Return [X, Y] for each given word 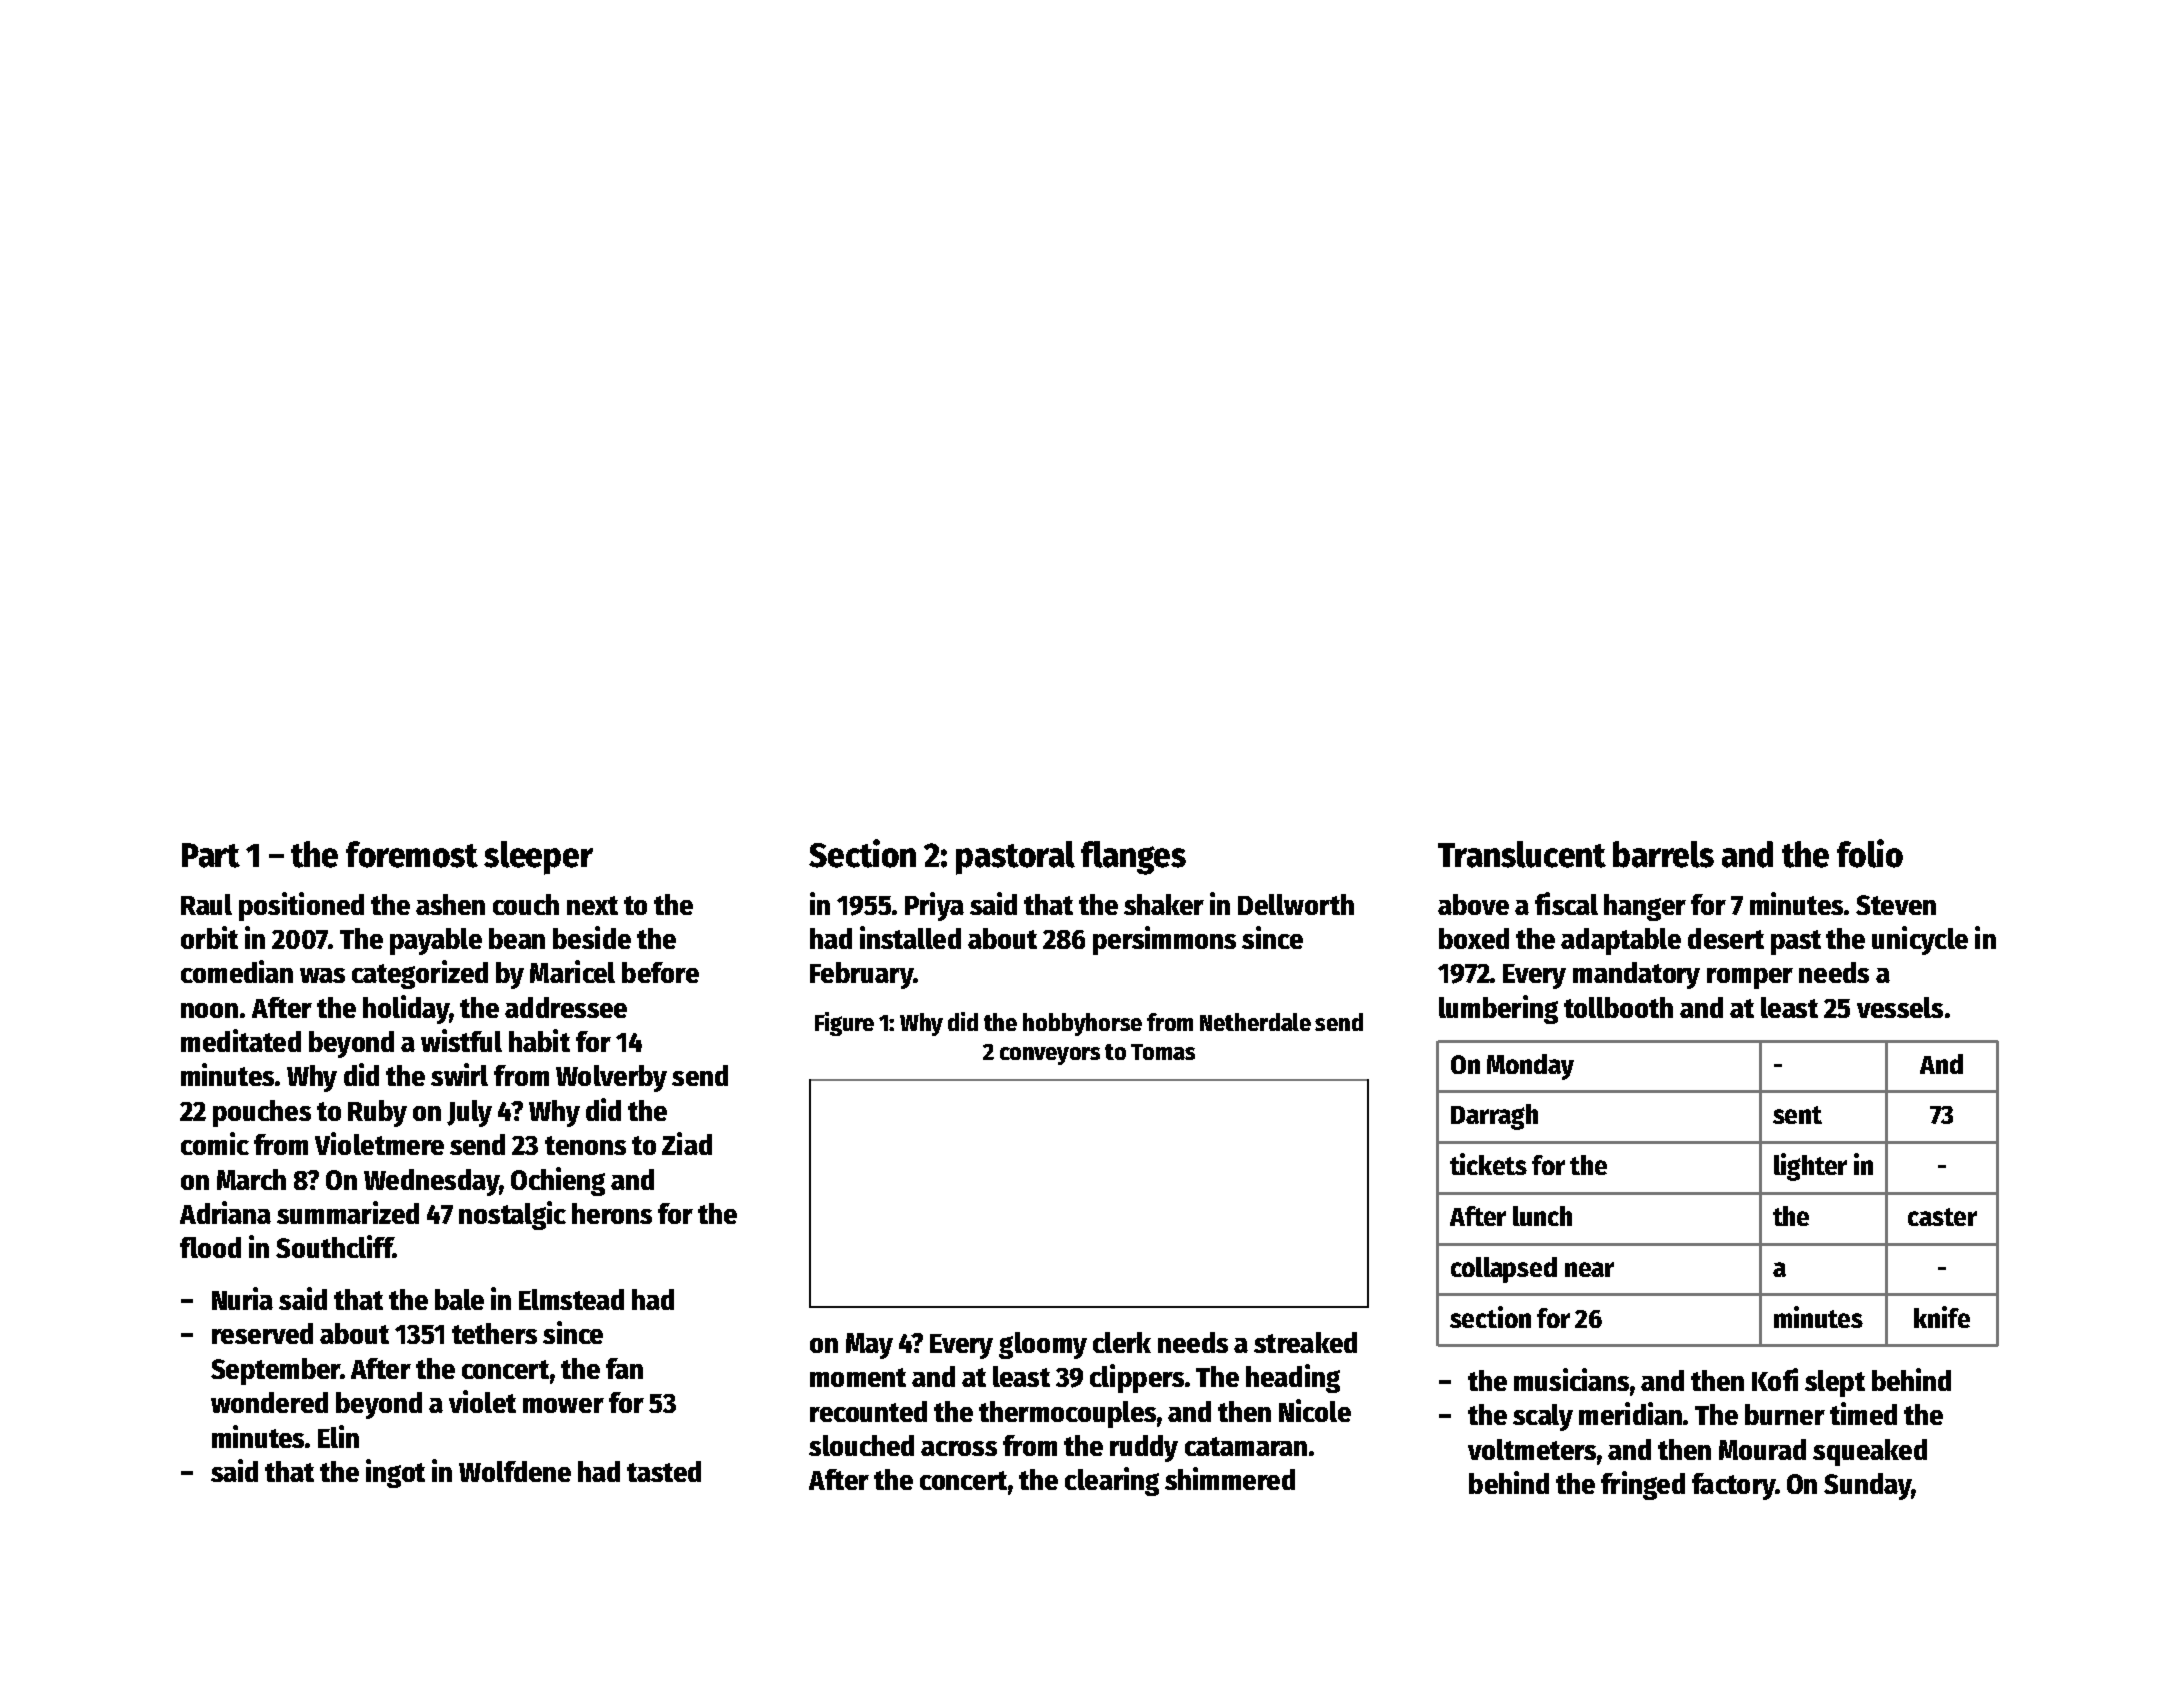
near [1589, 1269]
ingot [395, 1473]
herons [612, 1213]
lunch [1542, 1216]
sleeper [538, 858]
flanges [1133, 858]
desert [1726, 938]
